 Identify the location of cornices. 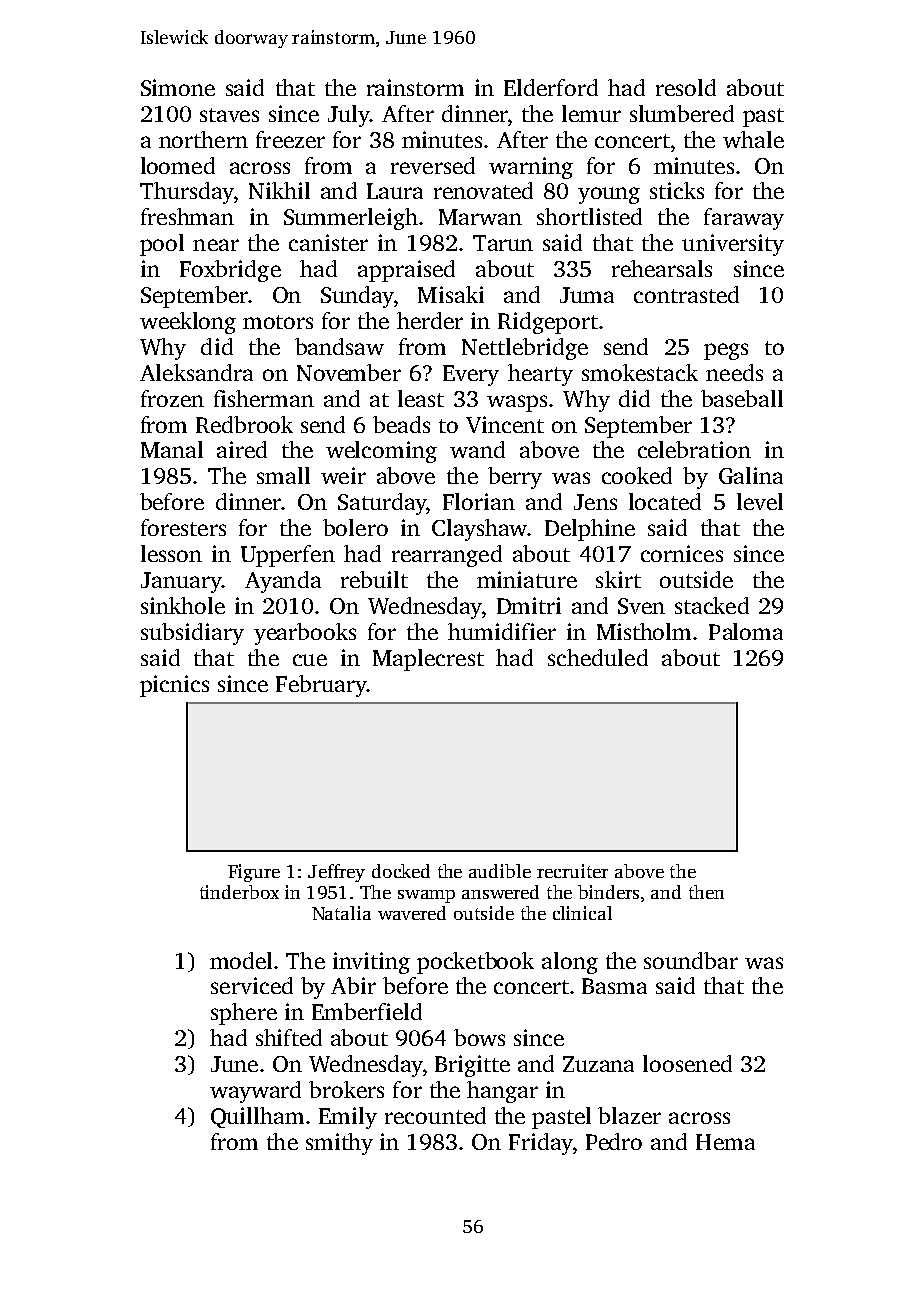
(682, 553).
